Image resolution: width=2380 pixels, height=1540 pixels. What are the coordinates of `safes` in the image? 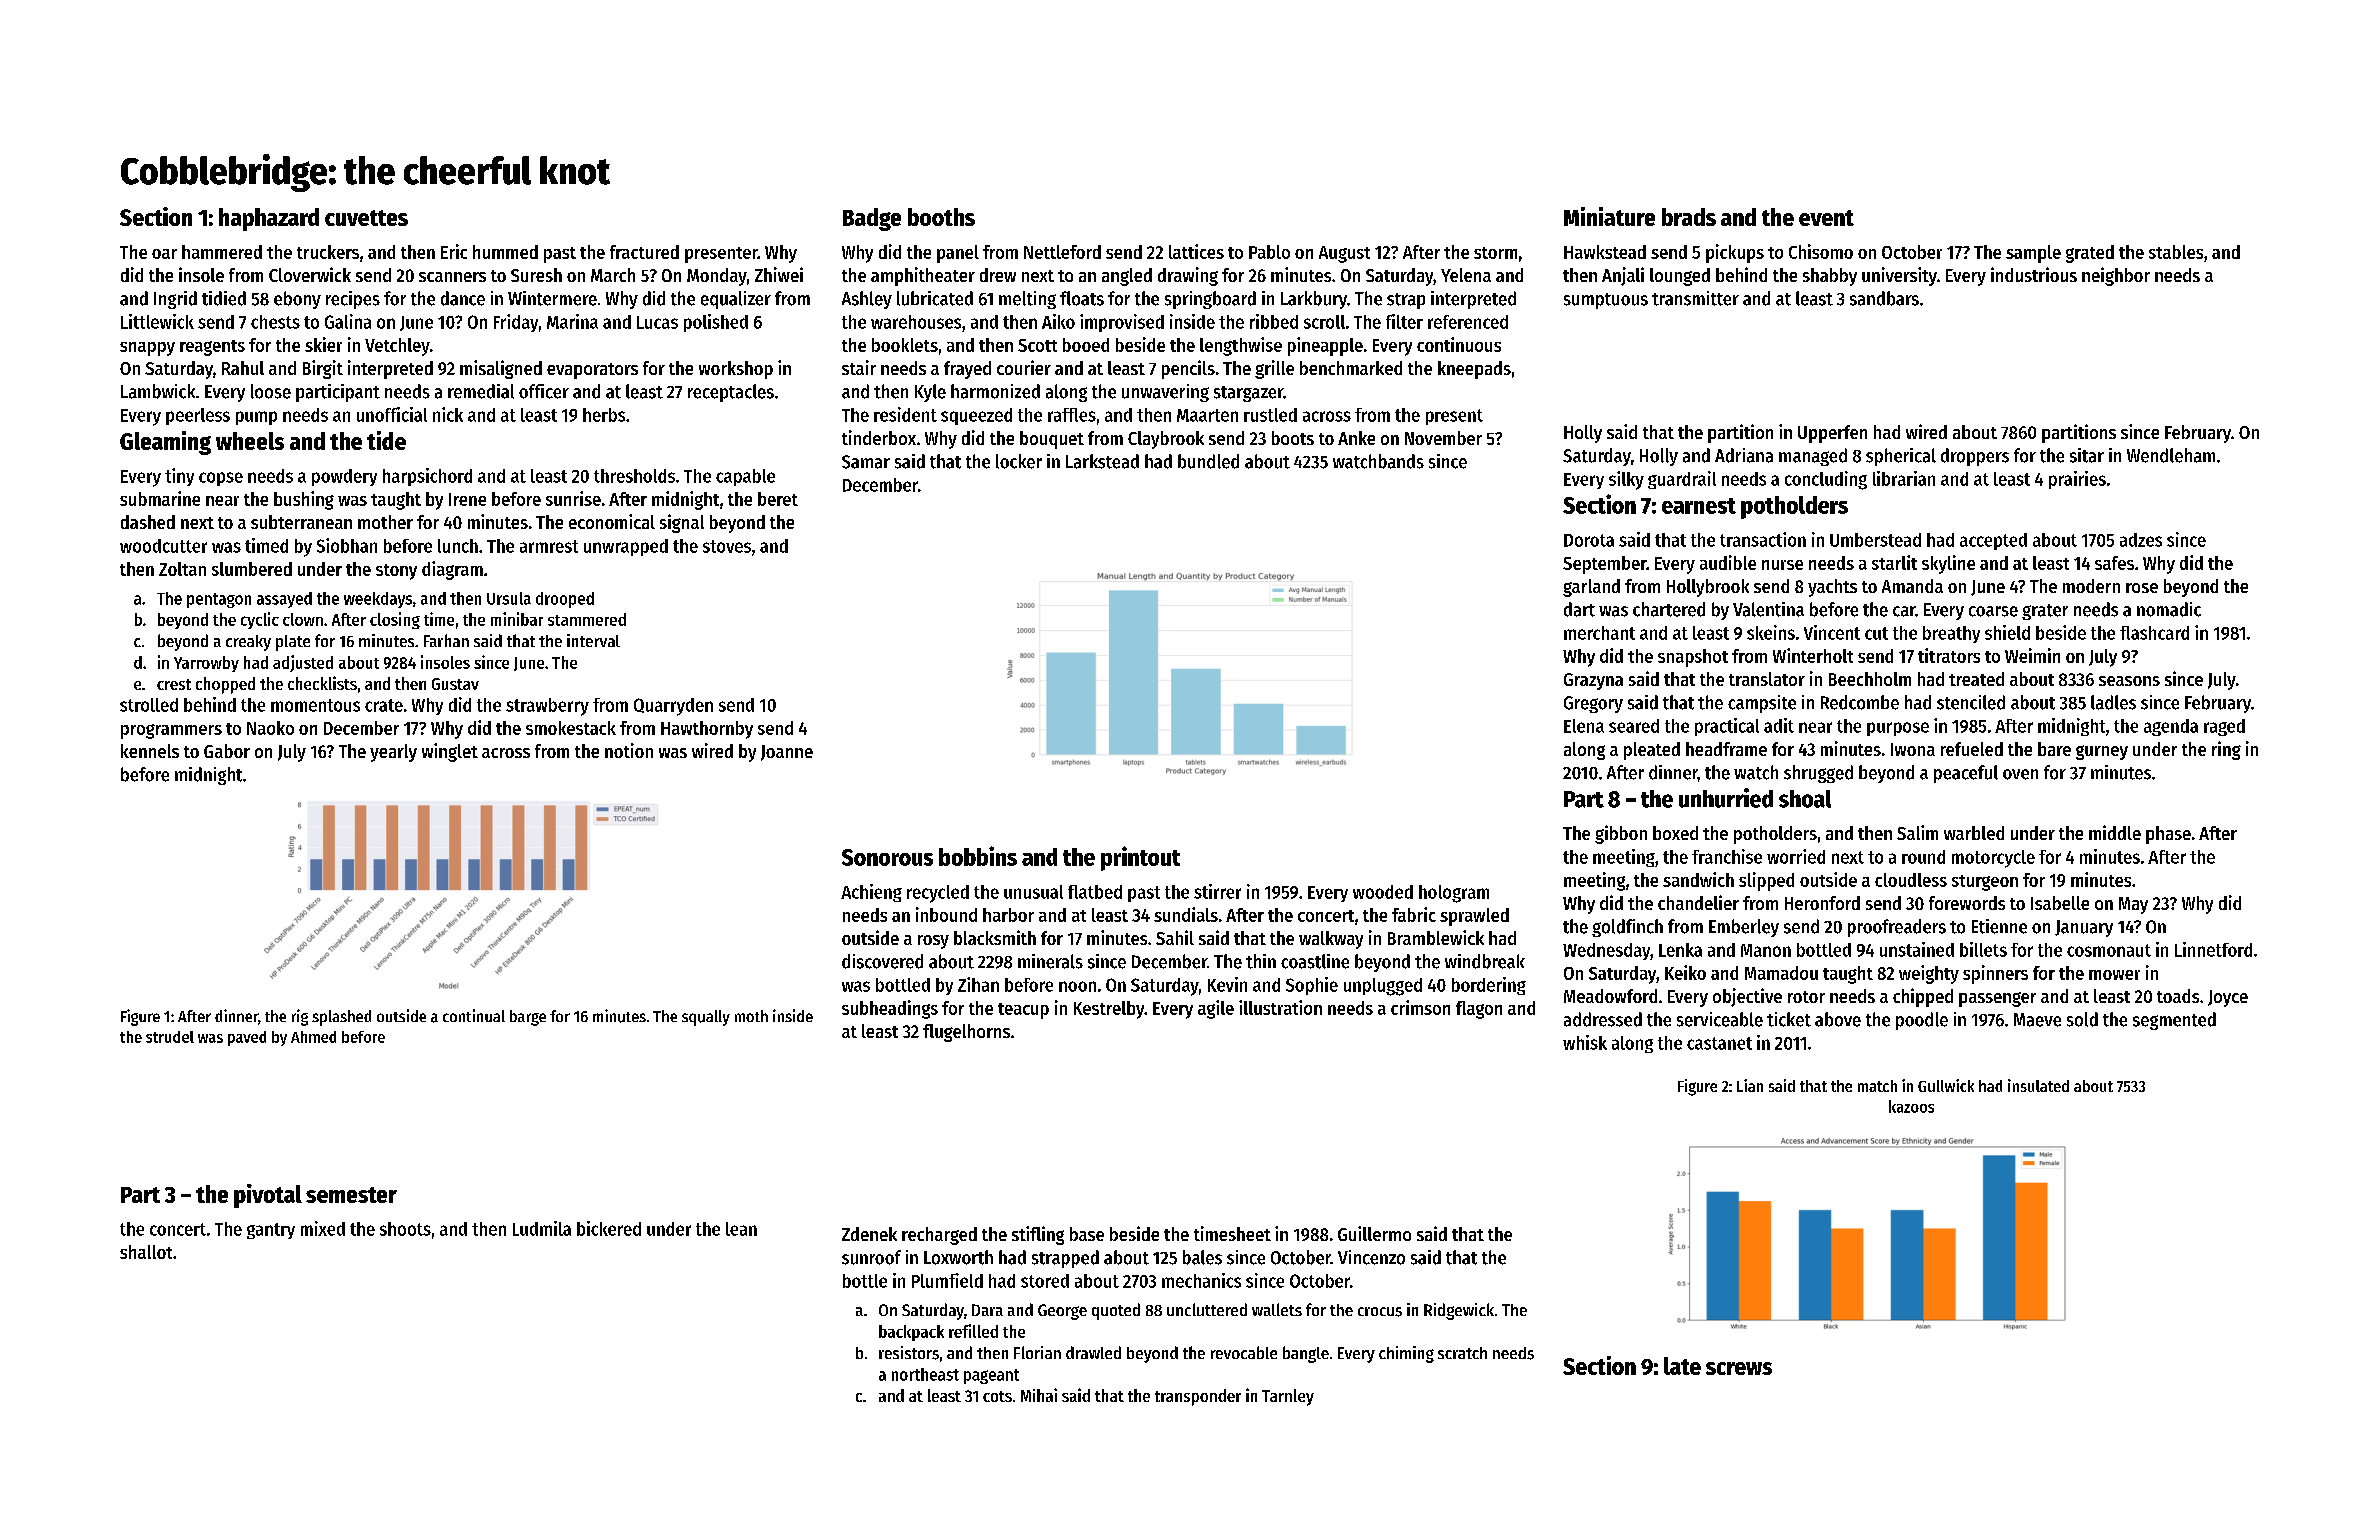 It's located at (2114, 563).
